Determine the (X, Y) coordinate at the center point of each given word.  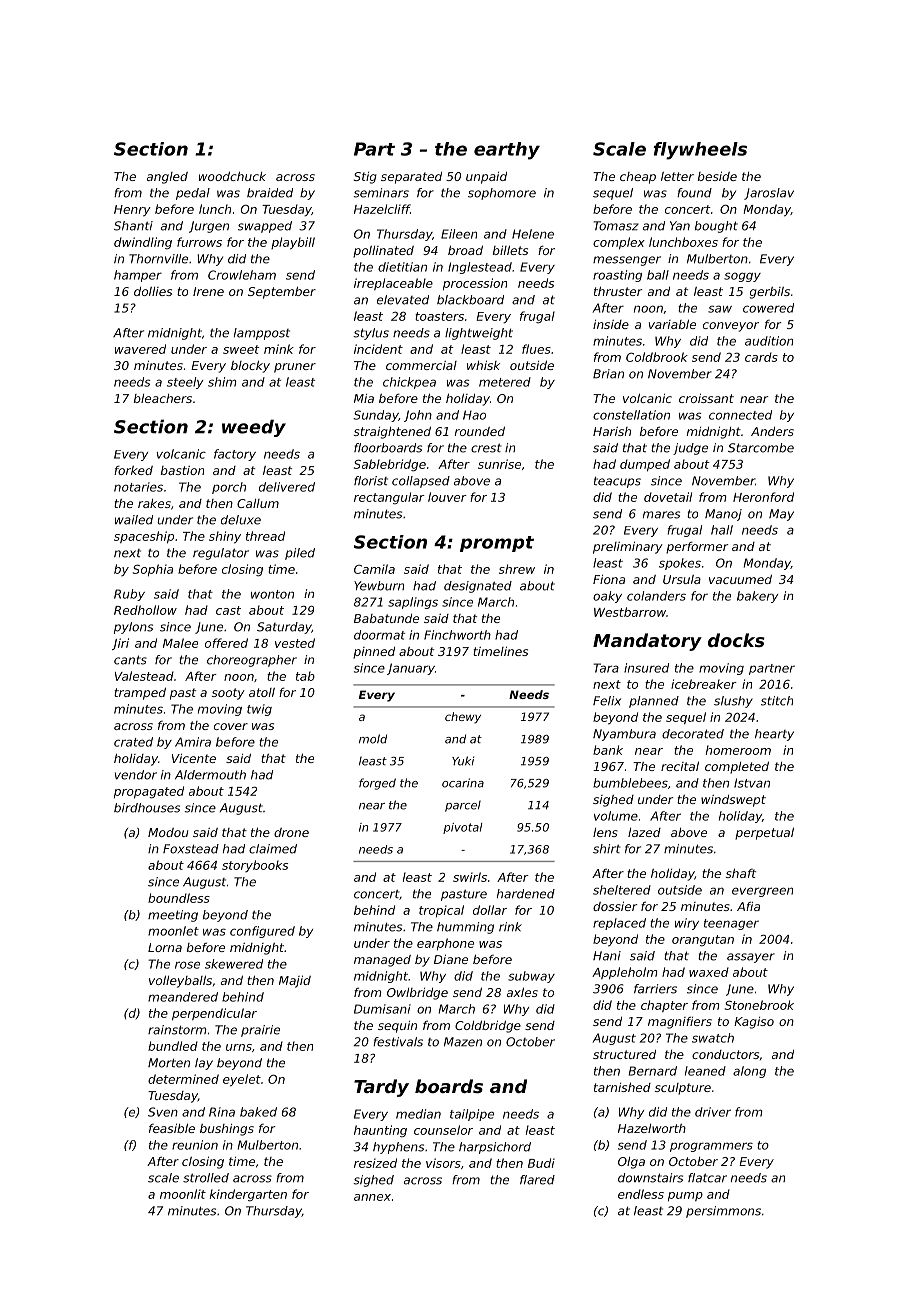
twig (259, 710)
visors (443, 1163)
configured (262, 932)
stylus (371, 334)
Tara (606, 668)
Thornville (158, 259)
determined (183, 1079)
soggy (742, 277)
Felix (607, 701)
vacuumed (740, 579)
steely (185, 383)
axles (522, 992)
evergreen (762, 892)
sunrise (499, 464)
